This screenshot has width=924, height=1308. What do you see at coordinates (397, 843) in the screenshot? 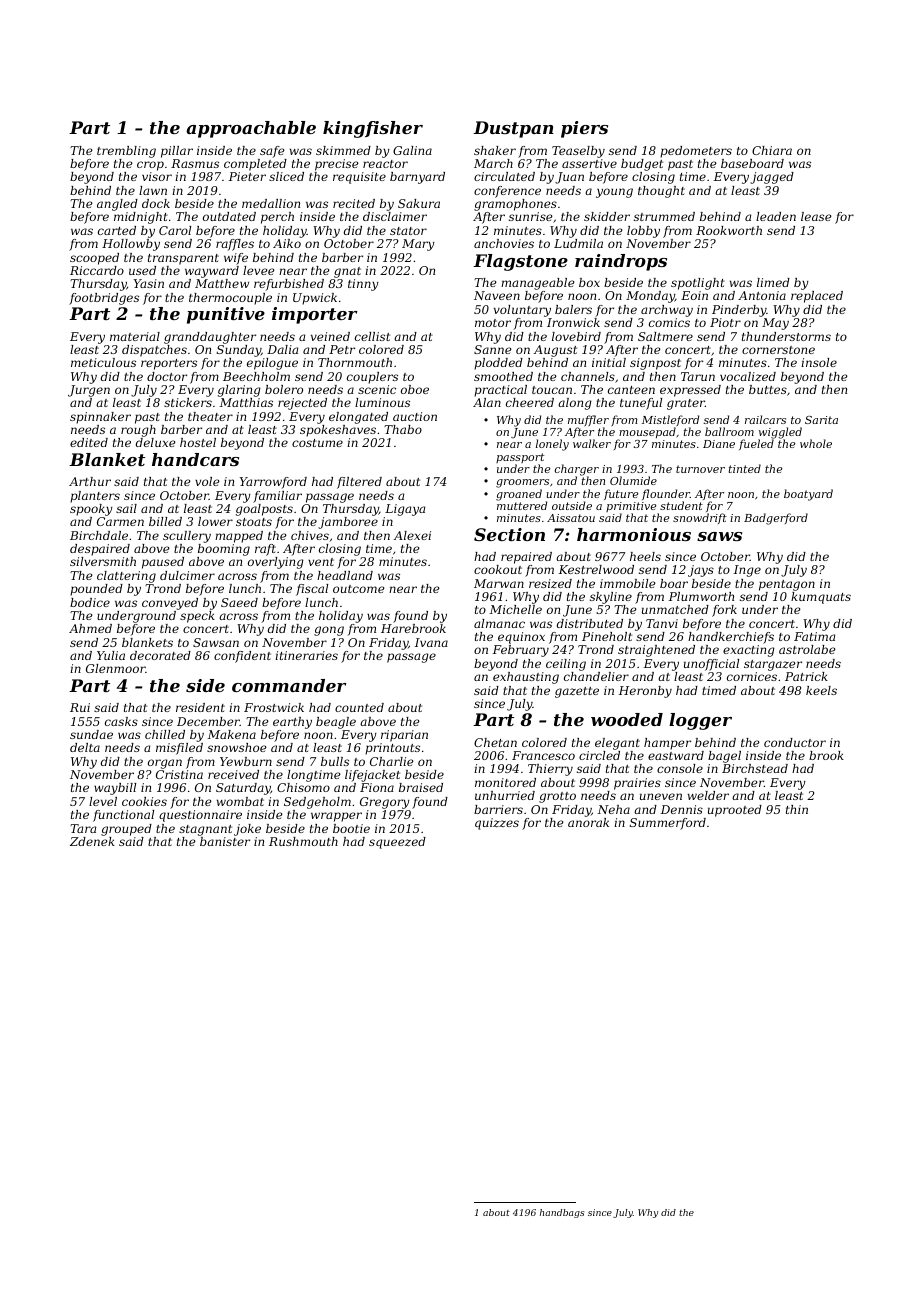
I see `squeezed` at bounding box center [397, 843].
